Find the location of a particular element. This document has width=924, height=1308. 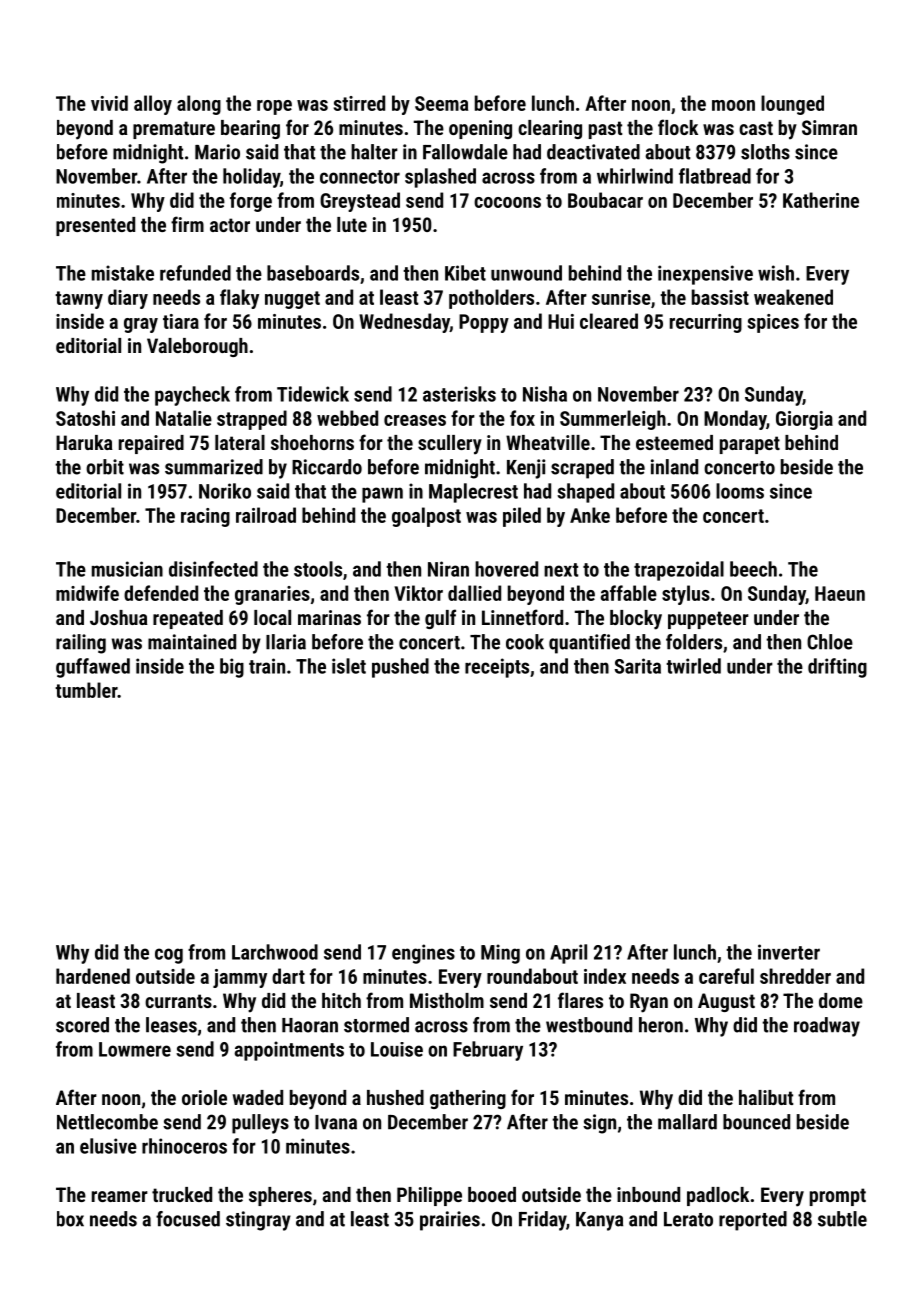

Lerato is located at coordinates (688, 1219).
